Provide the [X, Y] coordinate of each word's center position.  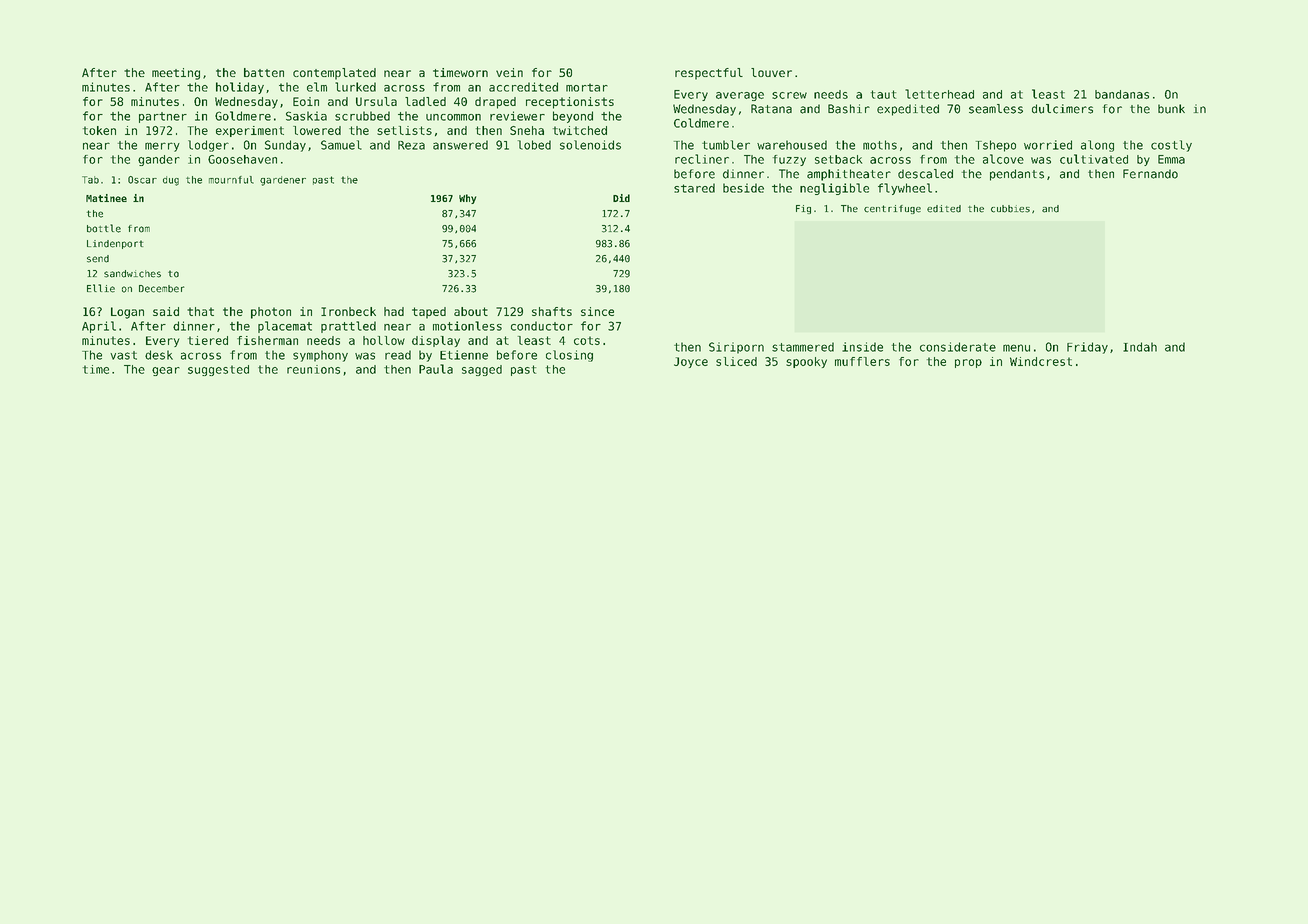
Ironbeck [348, 311]
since [597, 311]
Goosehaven [242, 159]
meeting [176, 74]
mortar [587, 87]
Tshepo [996, 146]
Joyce [691, 362]
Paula [436, 369]
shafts [552, 311]
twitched [580, 130]
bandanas [1122, 94]
